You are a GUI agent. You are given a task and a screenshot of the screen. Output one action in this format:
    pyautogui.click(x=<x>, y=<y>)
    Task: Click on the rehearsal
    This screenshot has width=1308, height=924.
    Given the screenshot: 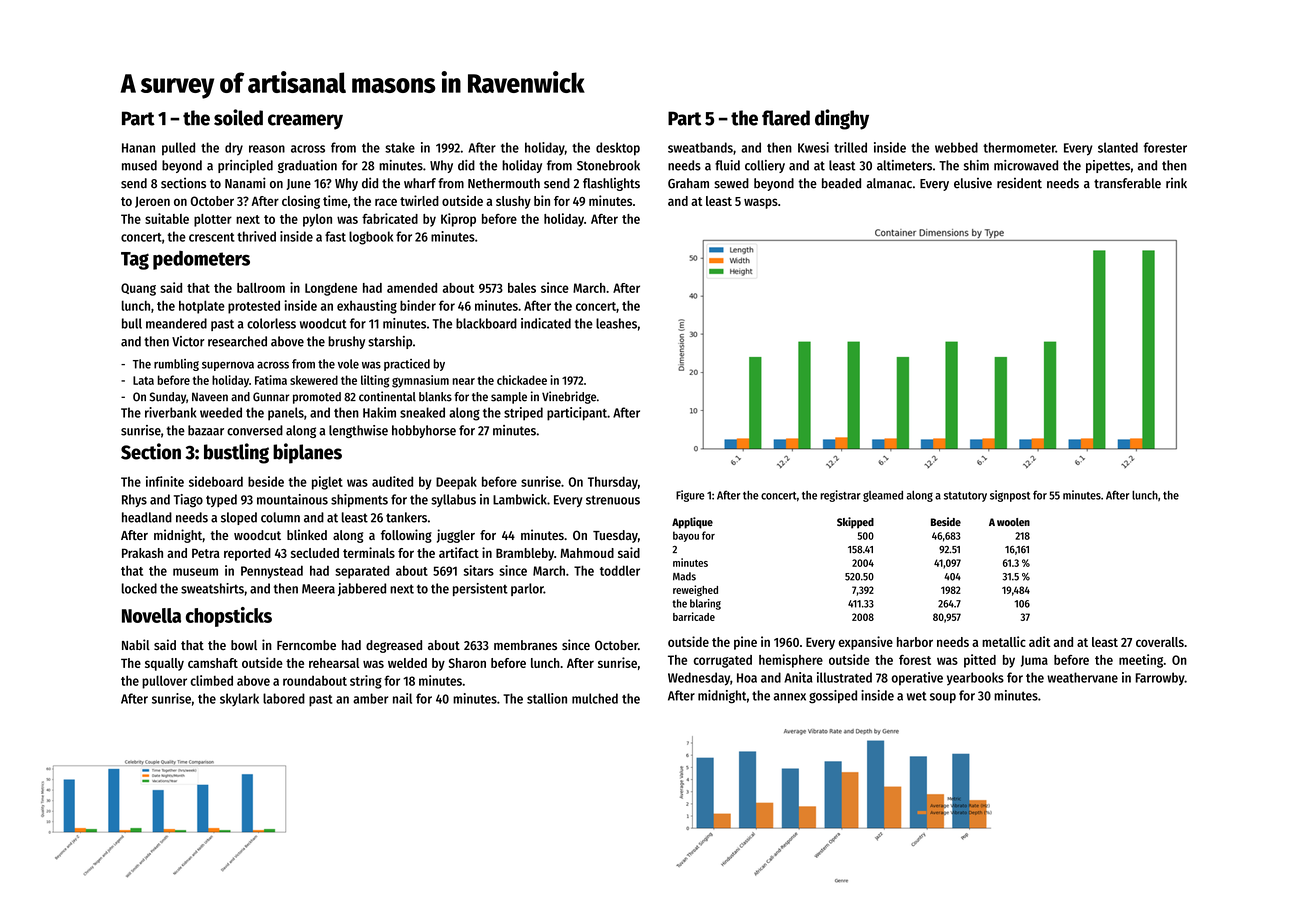 What is the action you would take?
    pyautogui.click(x=334, y=663)
